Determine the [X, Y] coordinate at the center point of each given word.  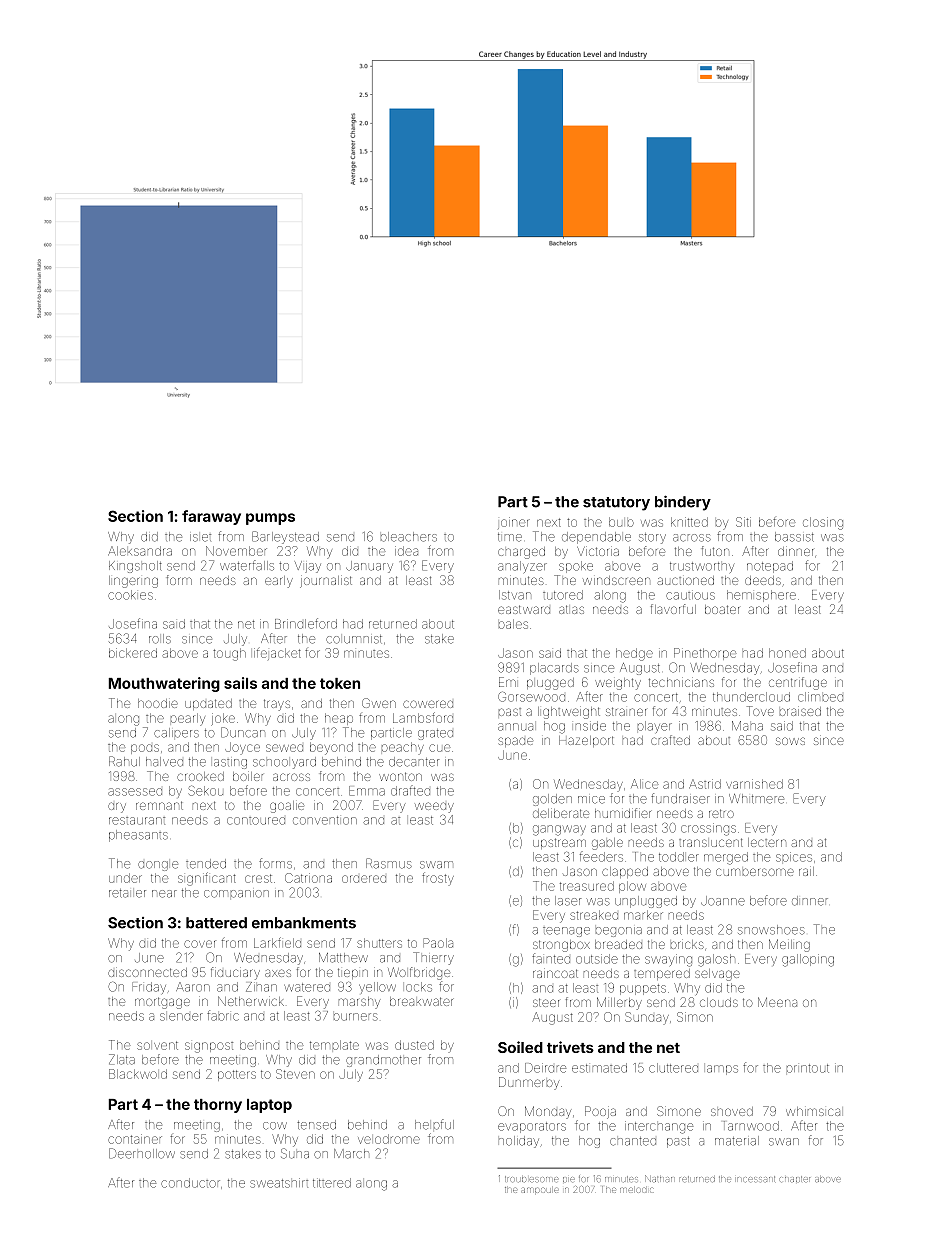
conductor [190, 1183]
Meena [777, 1002]
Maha [747, 726]
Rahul [124, 761]
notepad [770, 567]
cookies [130, 595]
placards [554, 669]
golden [552, 800]
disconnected [147, 972]
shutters [379, 943]
